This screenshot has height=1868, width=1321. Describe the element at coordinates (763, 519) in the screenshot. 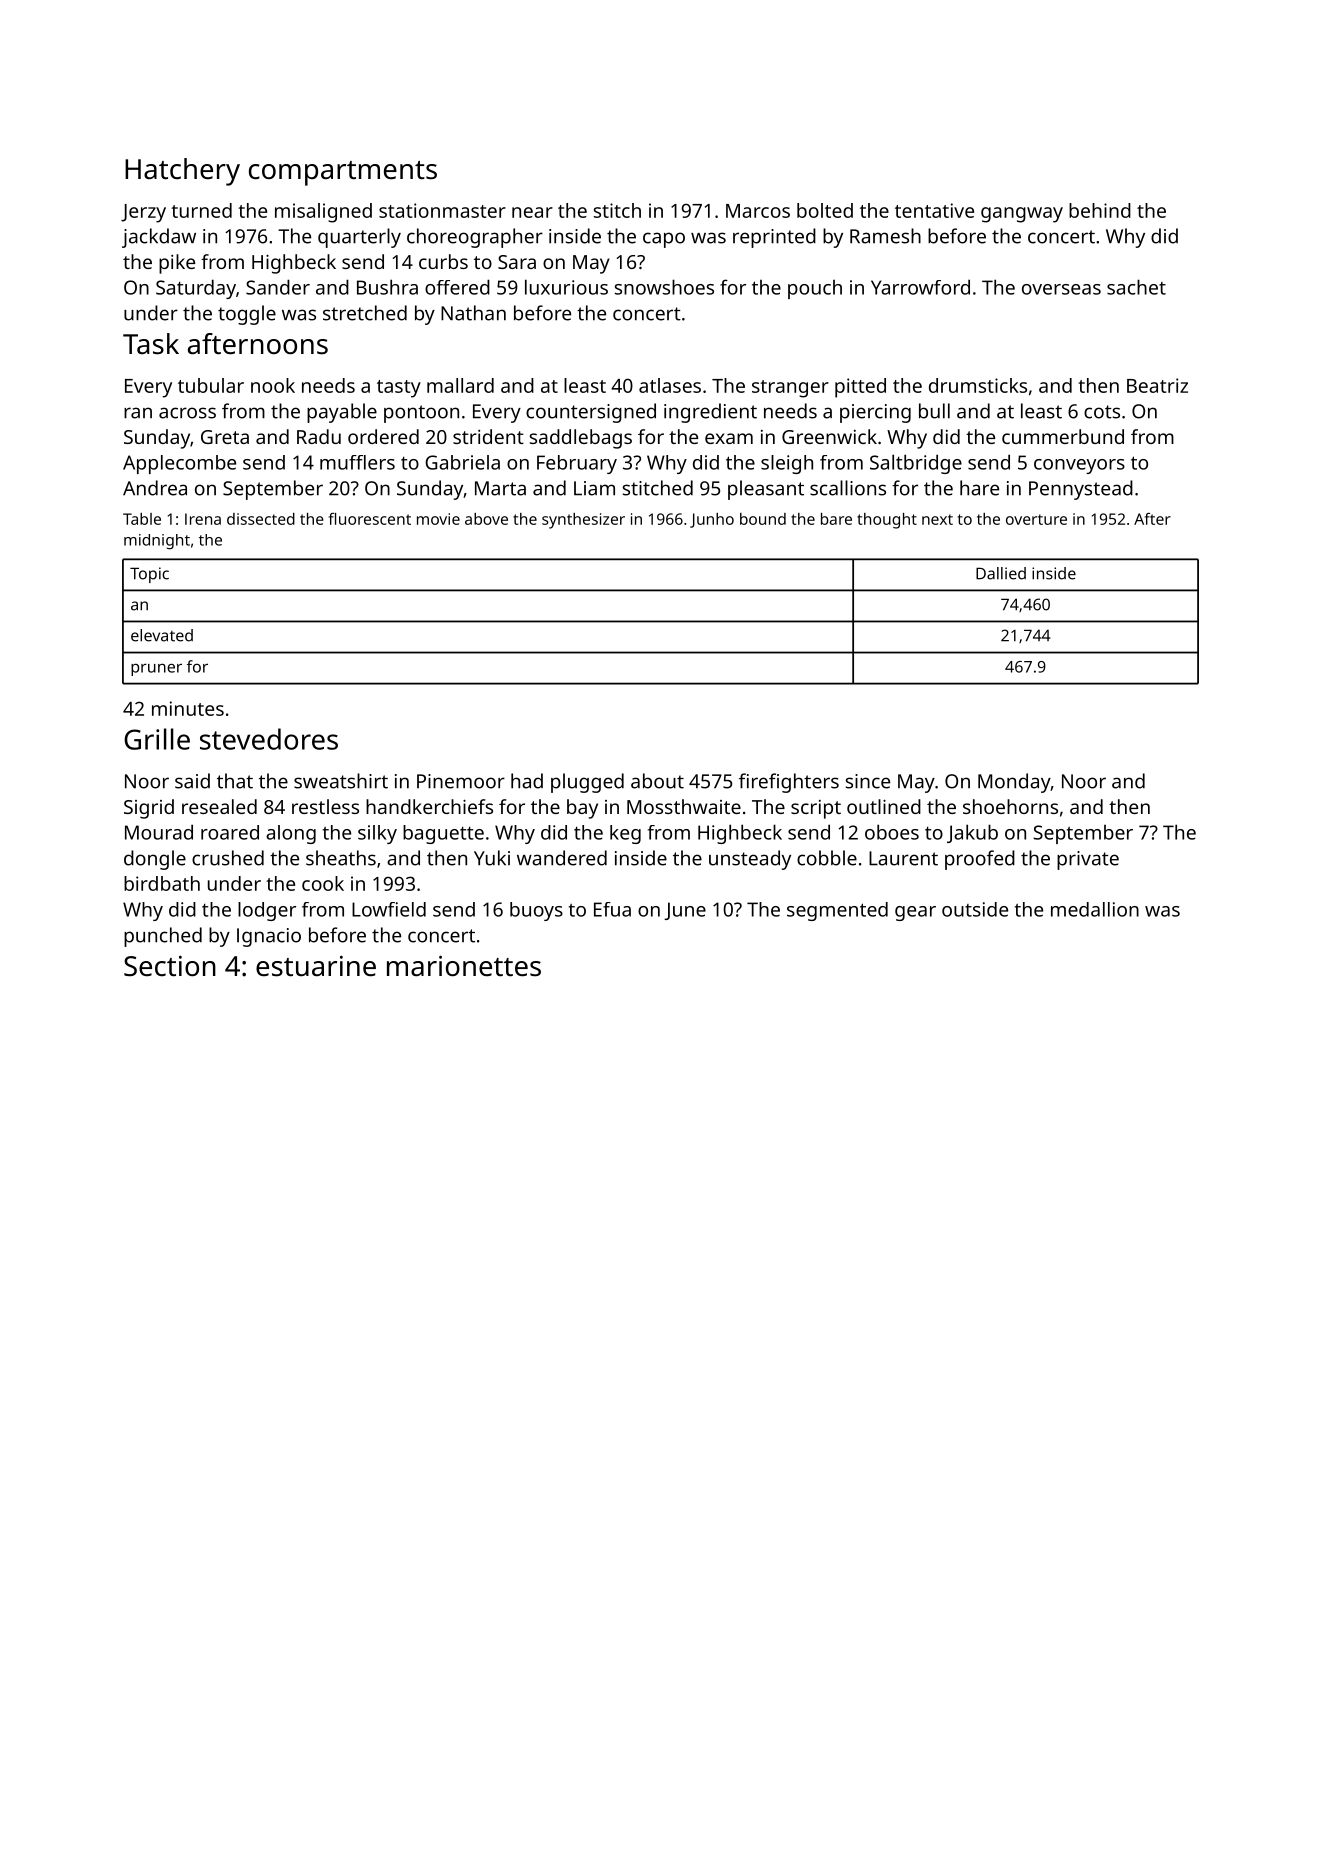

I see `bound` at that location.
